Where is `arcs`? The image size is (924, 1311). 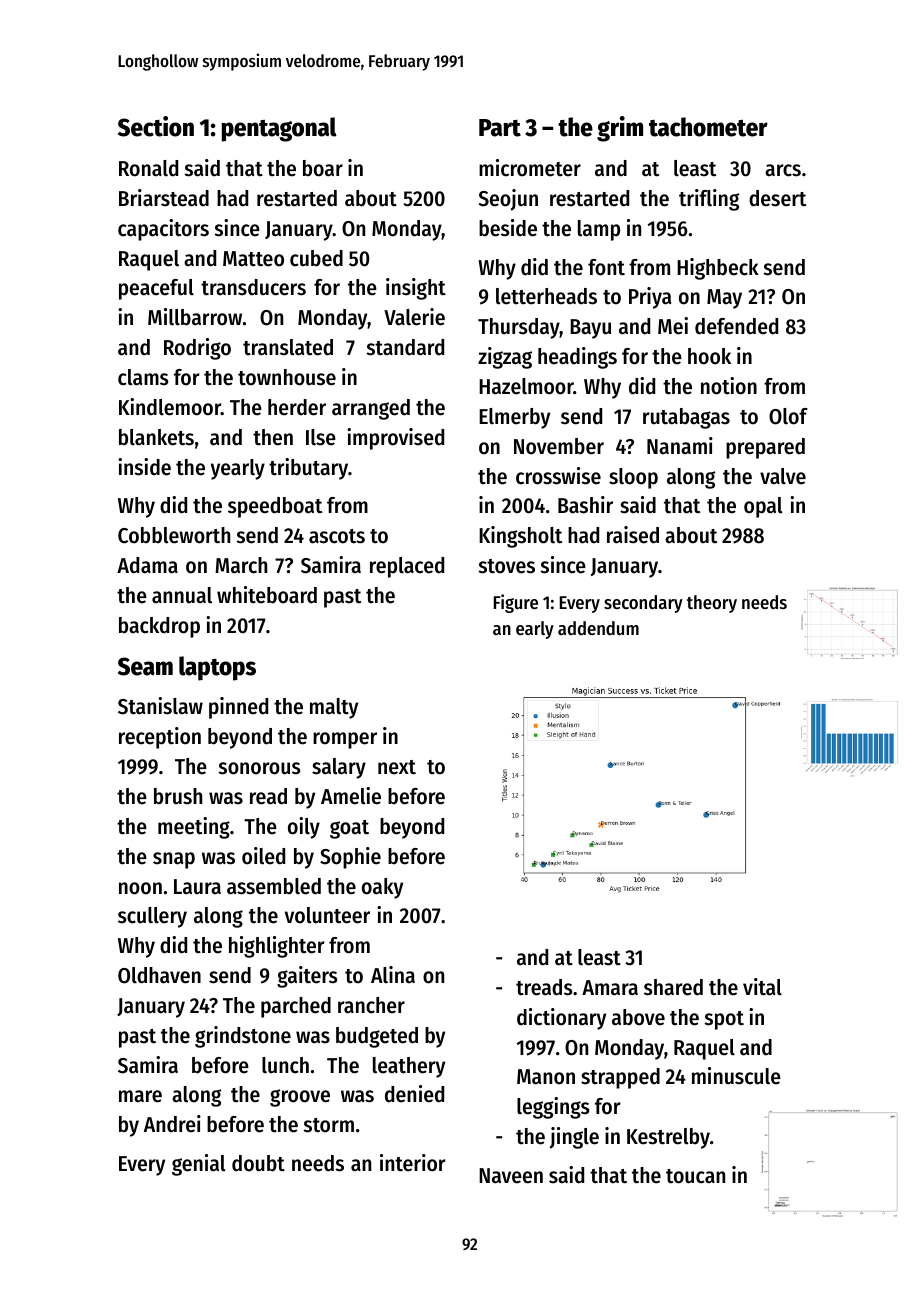 arcs is located at coordinates (783, 170).
